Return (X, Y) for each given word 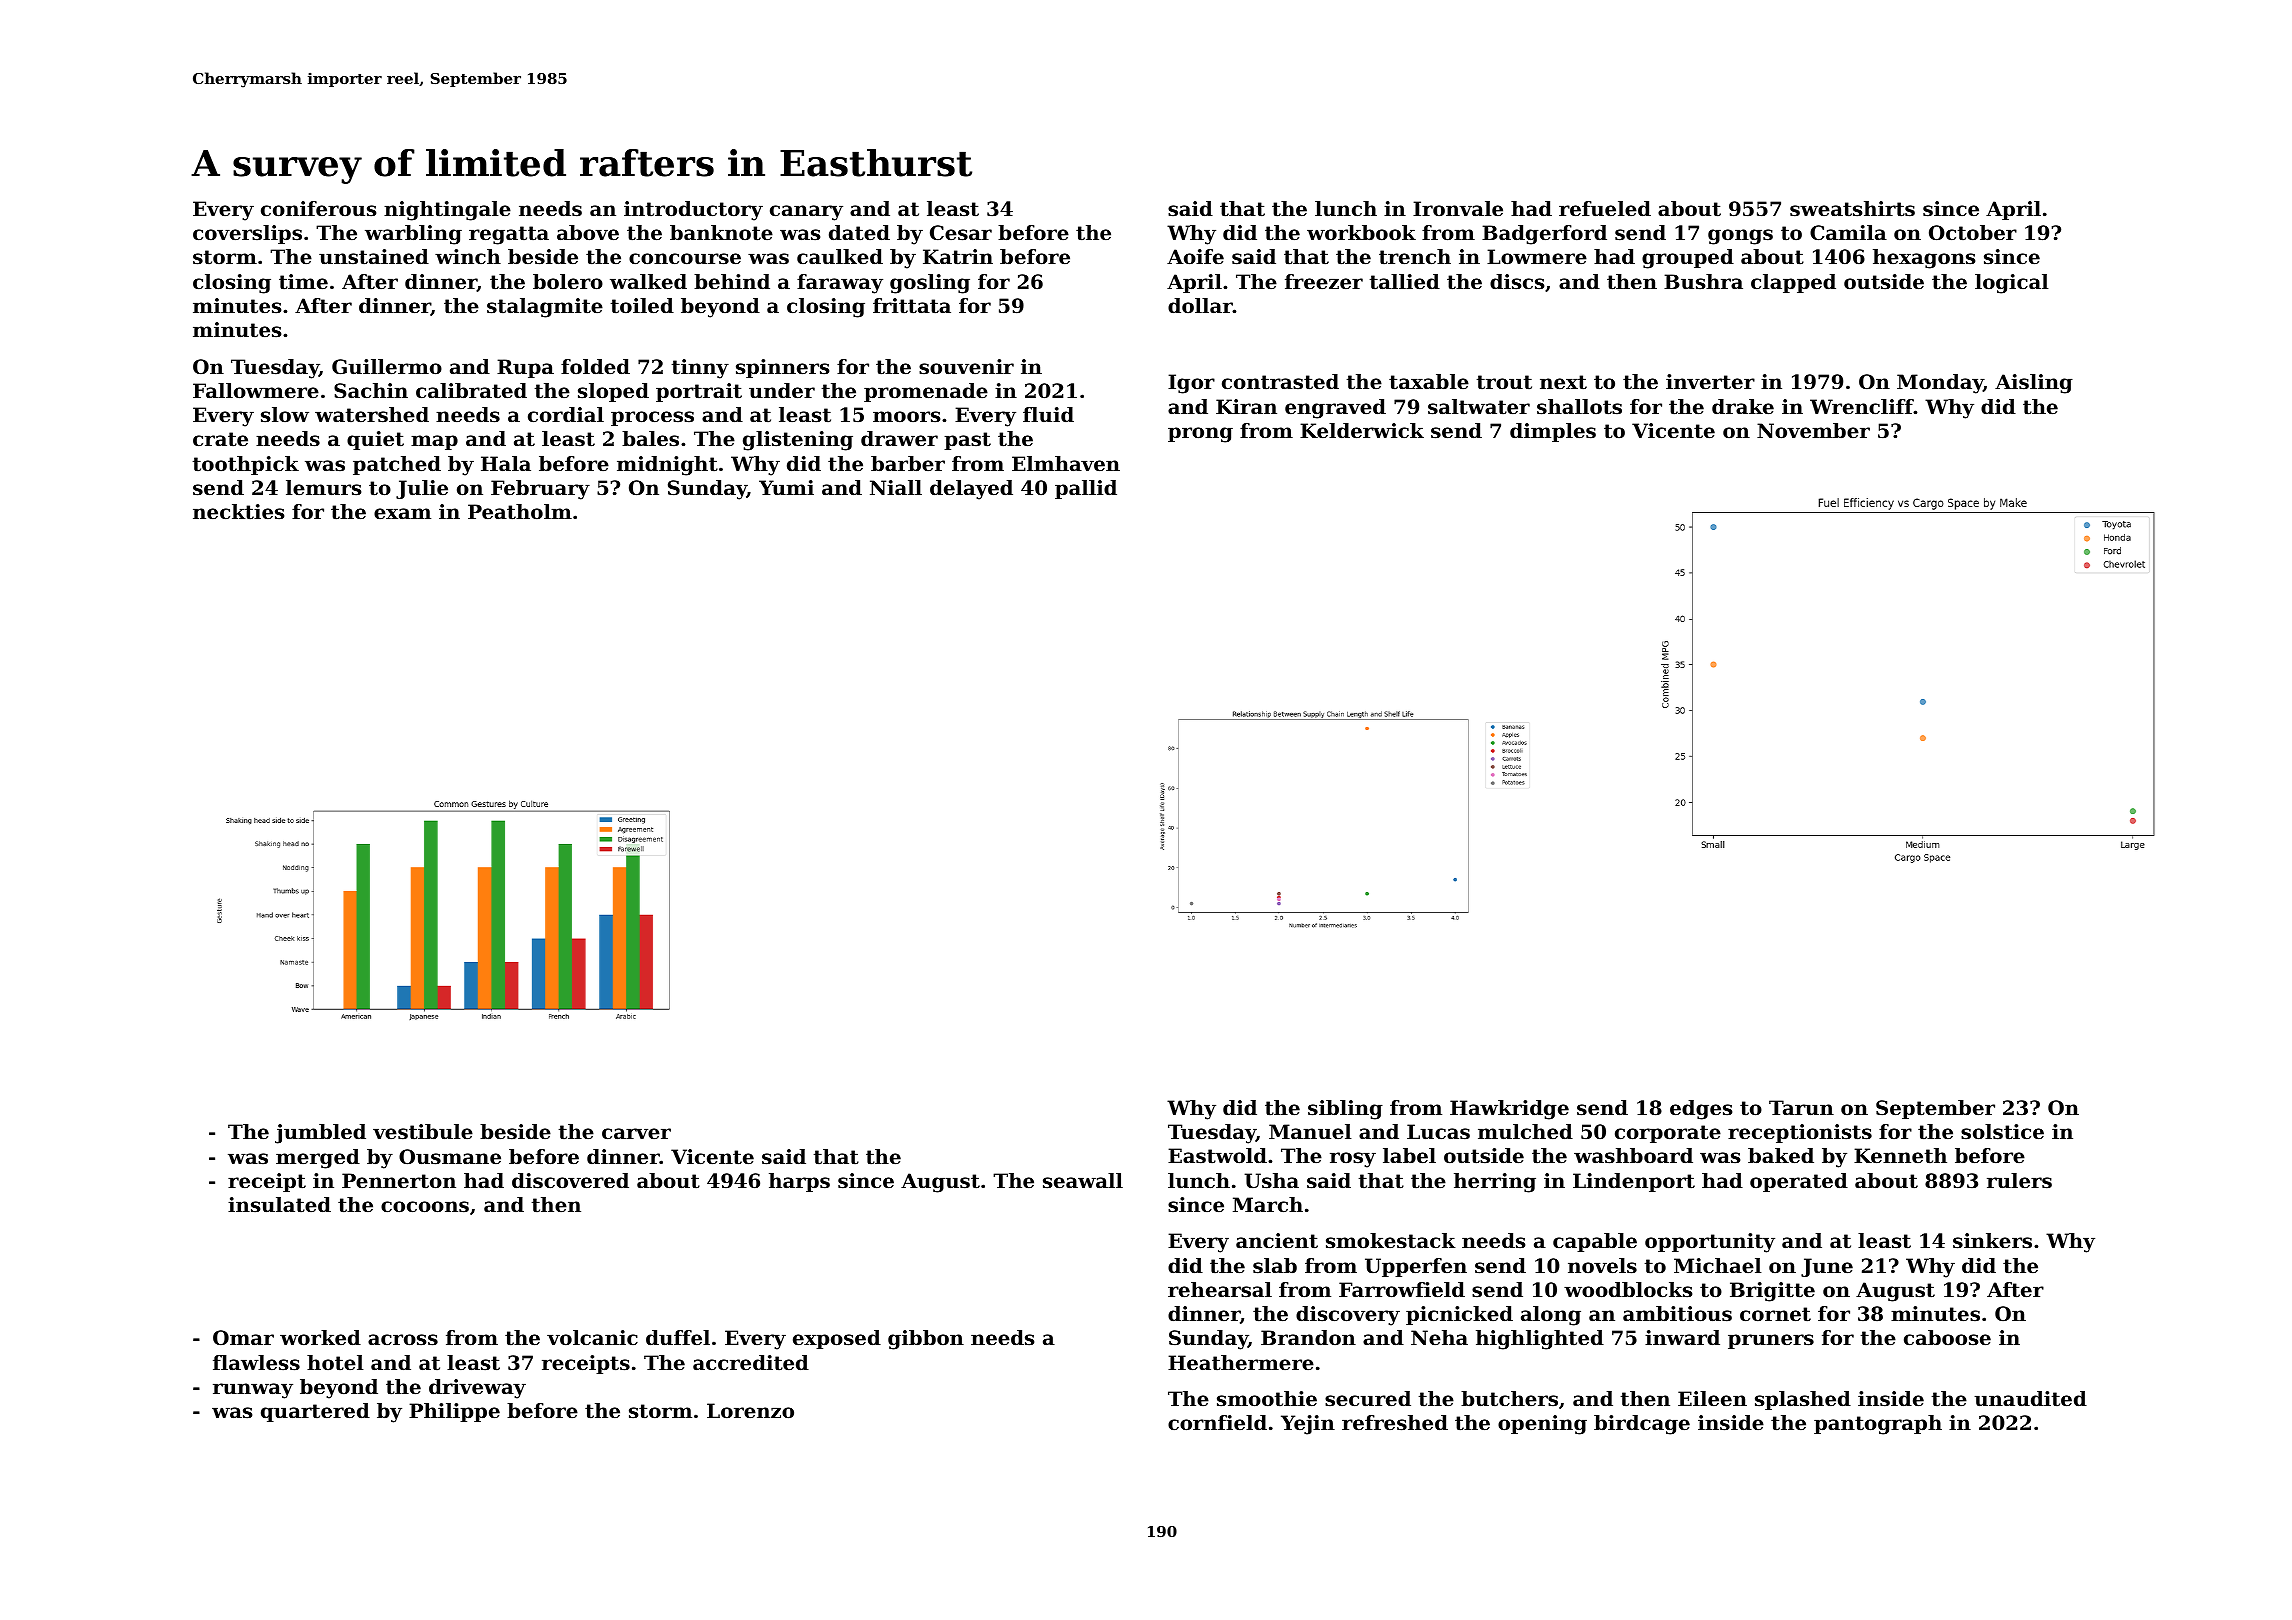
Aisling (2034, 384)
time (303, 282)
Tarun (1801, 1108)
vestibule (423, 1132)
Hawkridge (1509, 1110)
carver (636, 1134)
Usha (1271, 1181)
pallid (1086, 489)
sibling (1345, 1110)
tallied (1405, 282)
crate (220, 439)
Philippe (454, 1412)
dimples (1553, 432)
